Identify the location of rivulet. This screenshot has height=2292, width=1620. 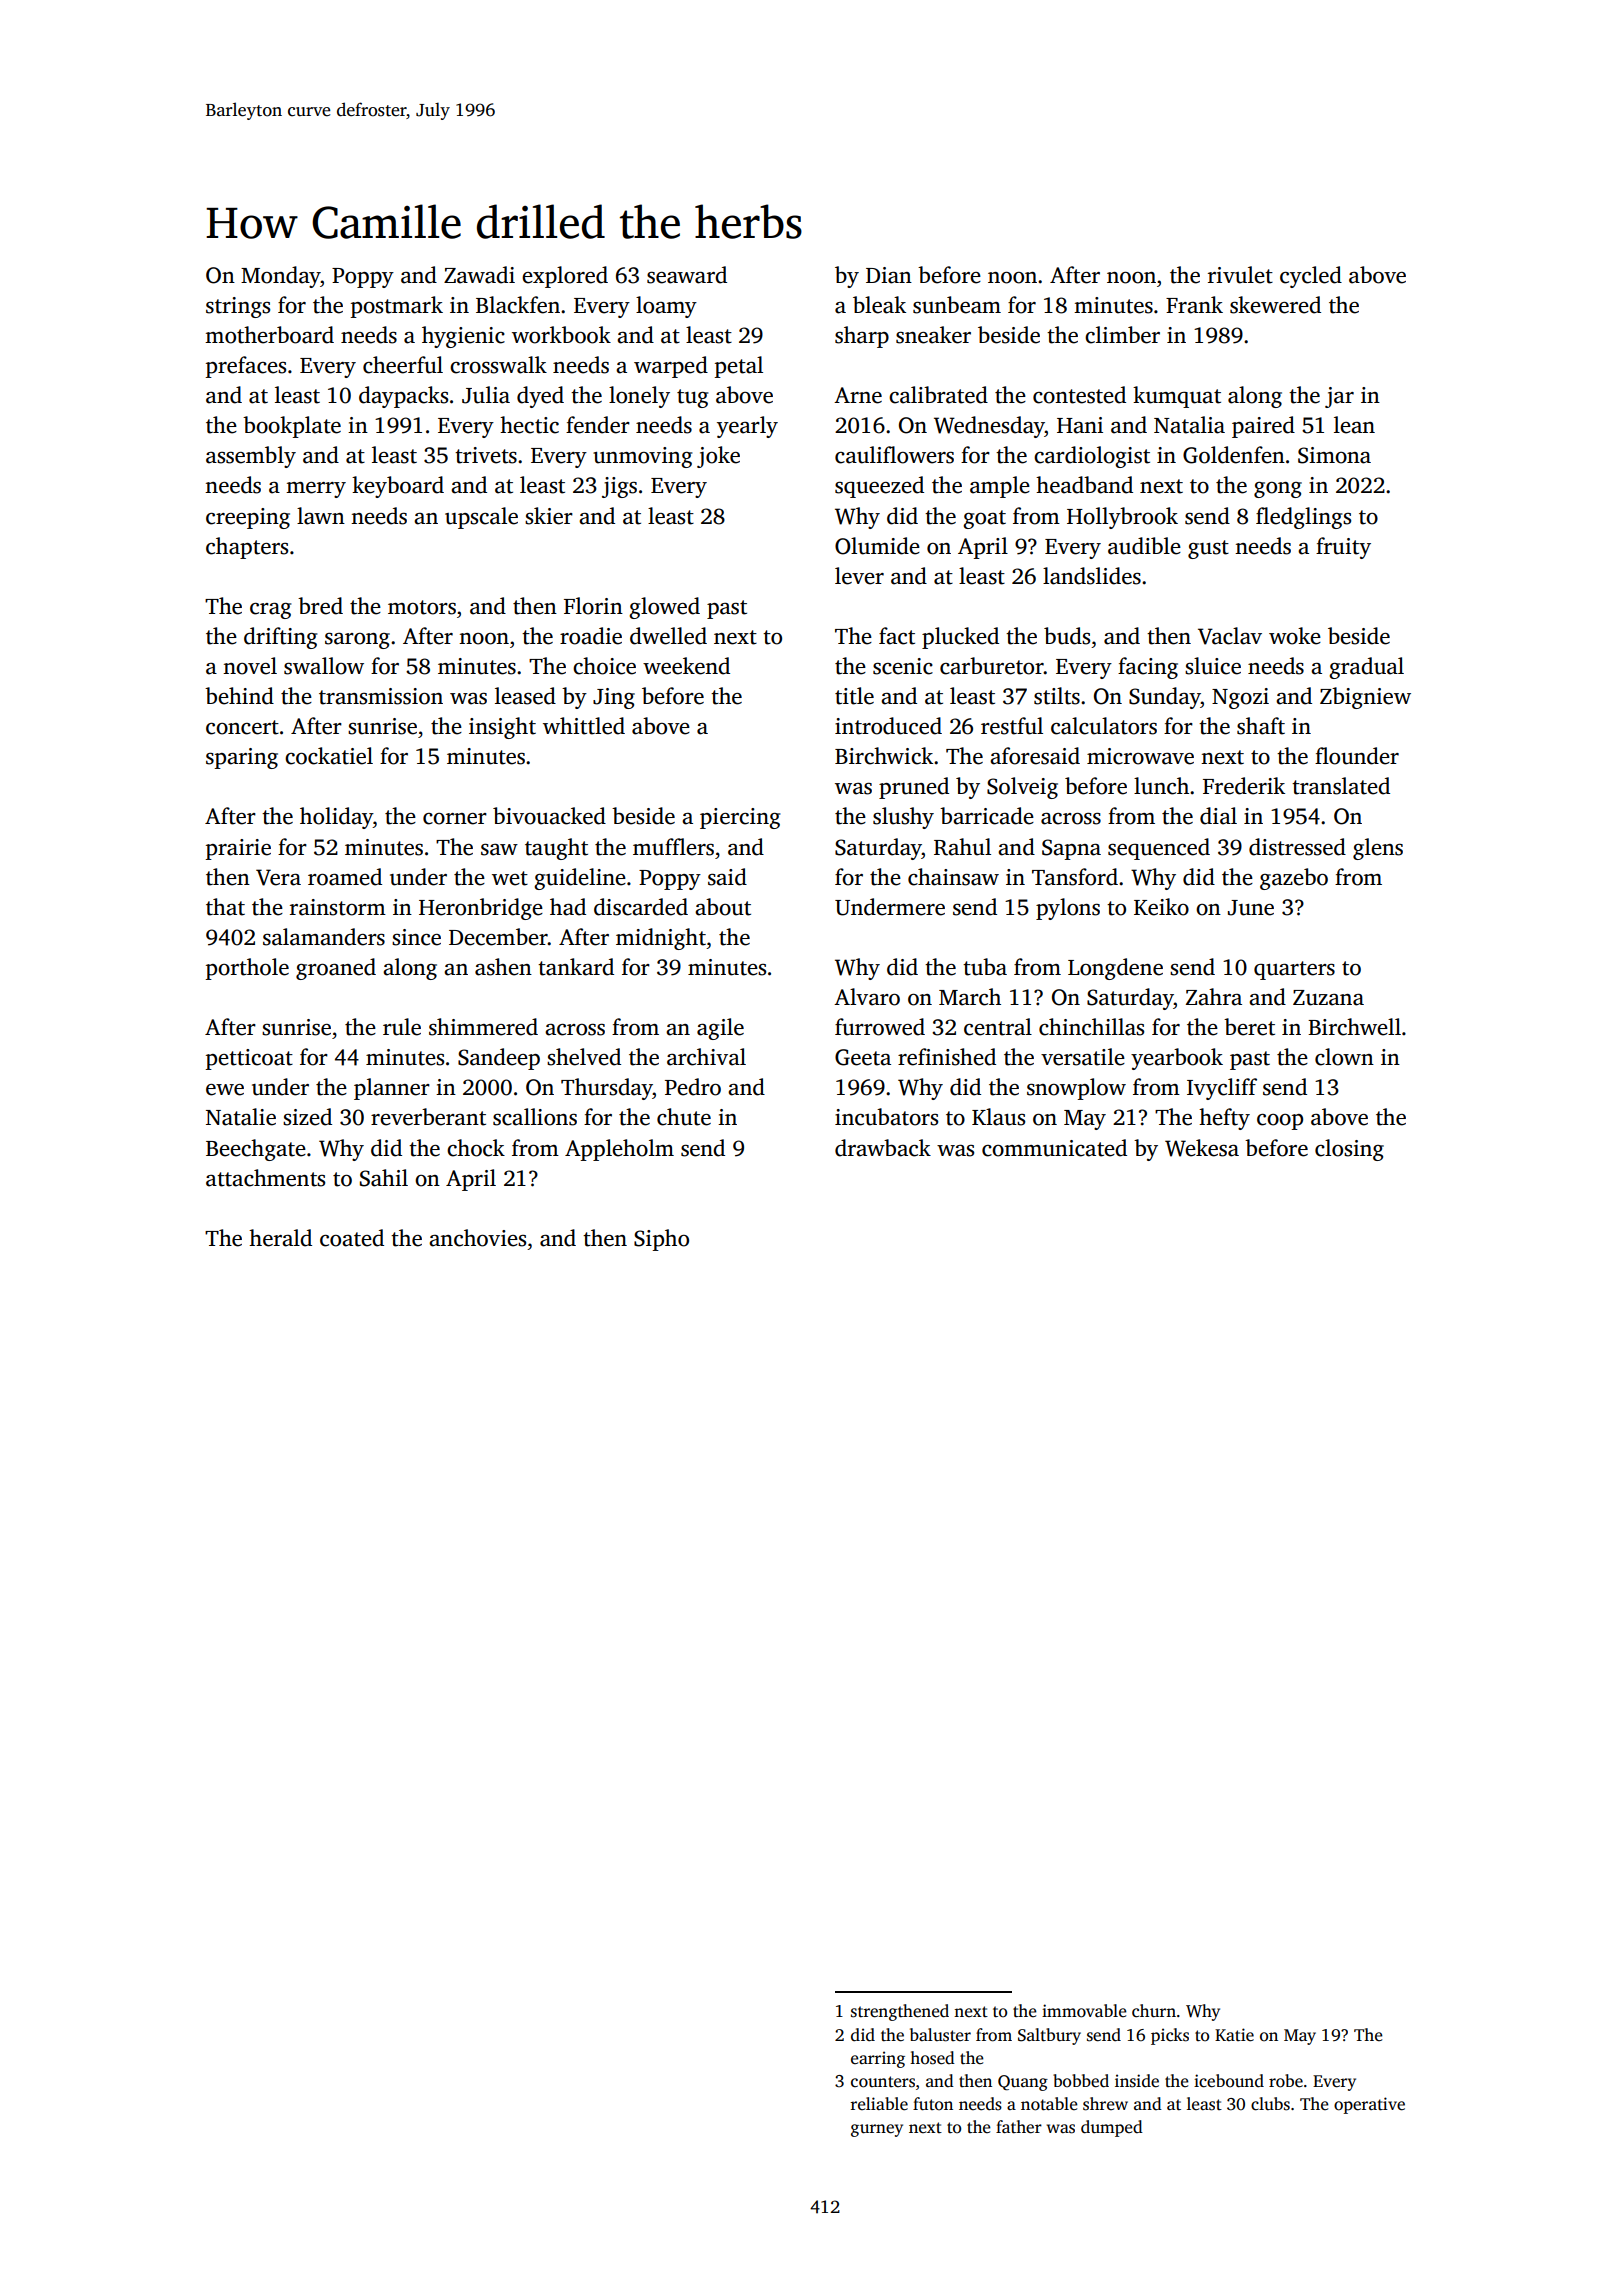
(1240, 275).
